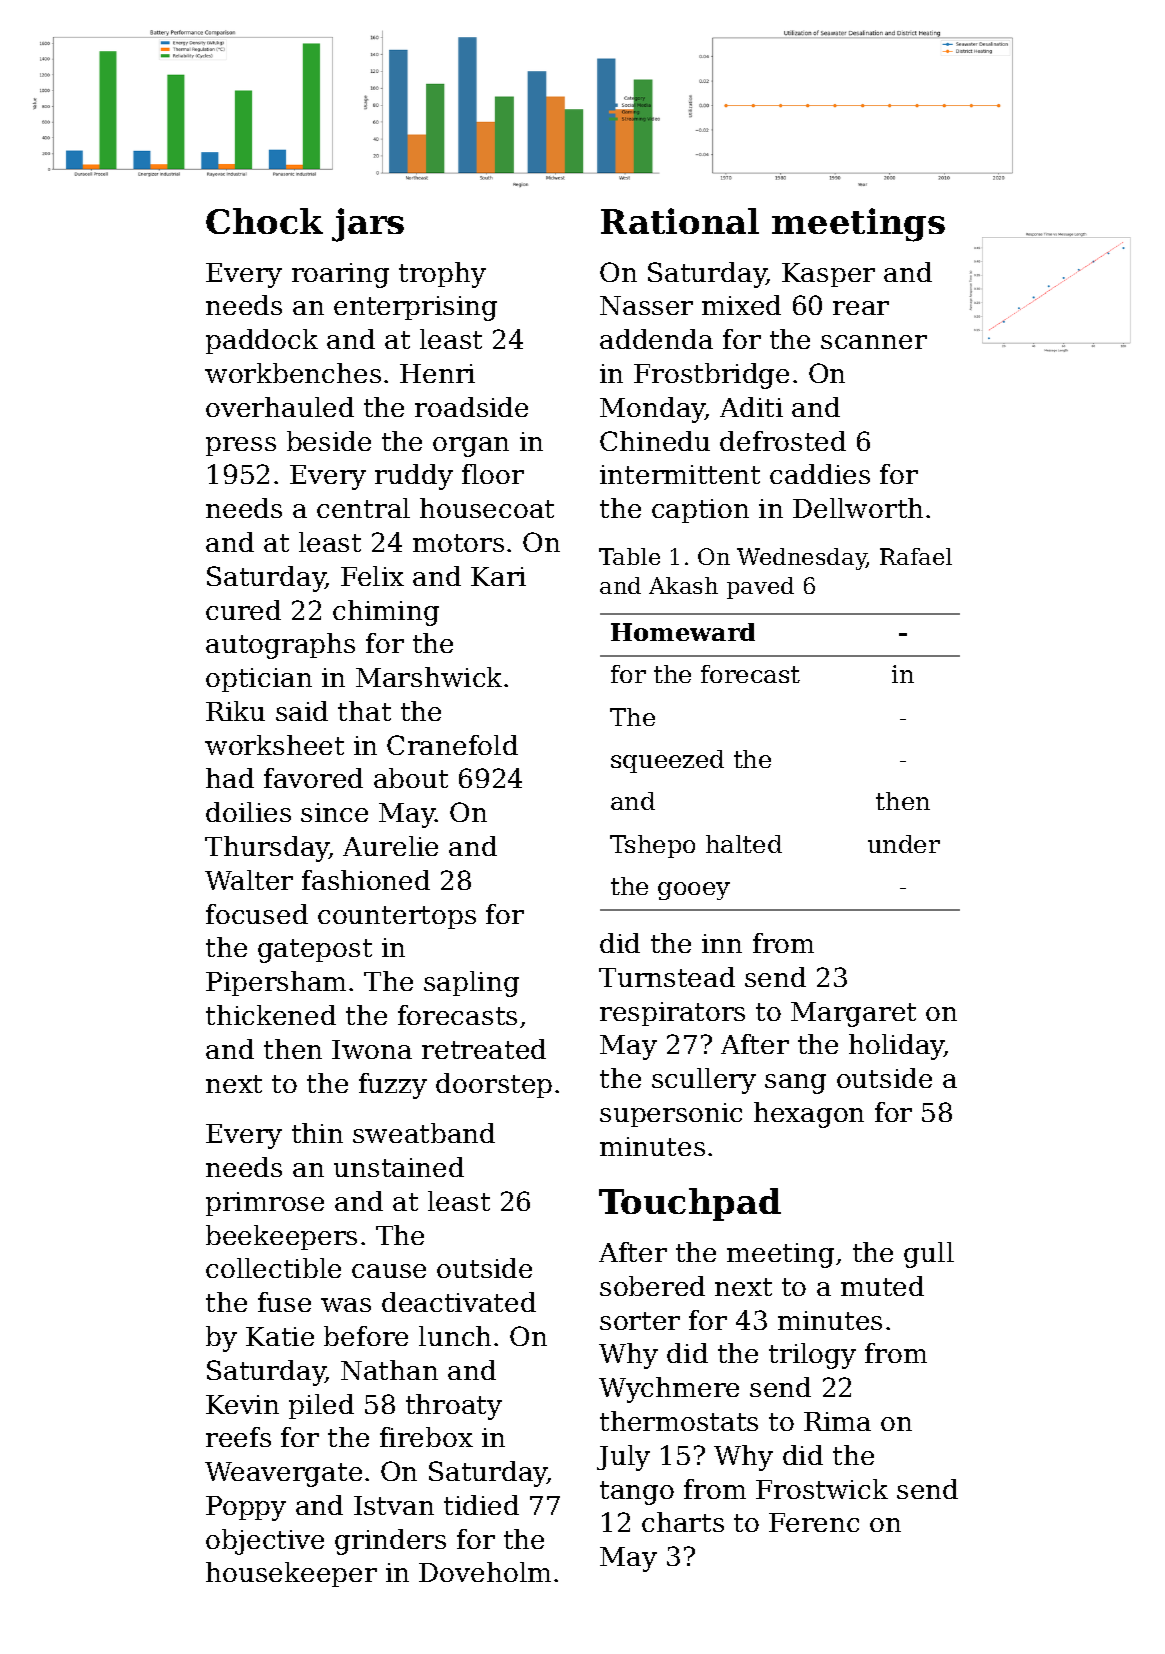 Image resolution: width=1165 pixels, height=1654 pixels. Describe the element at coordinates (655, 441) in the page. I see `Chinedu` at that location.
